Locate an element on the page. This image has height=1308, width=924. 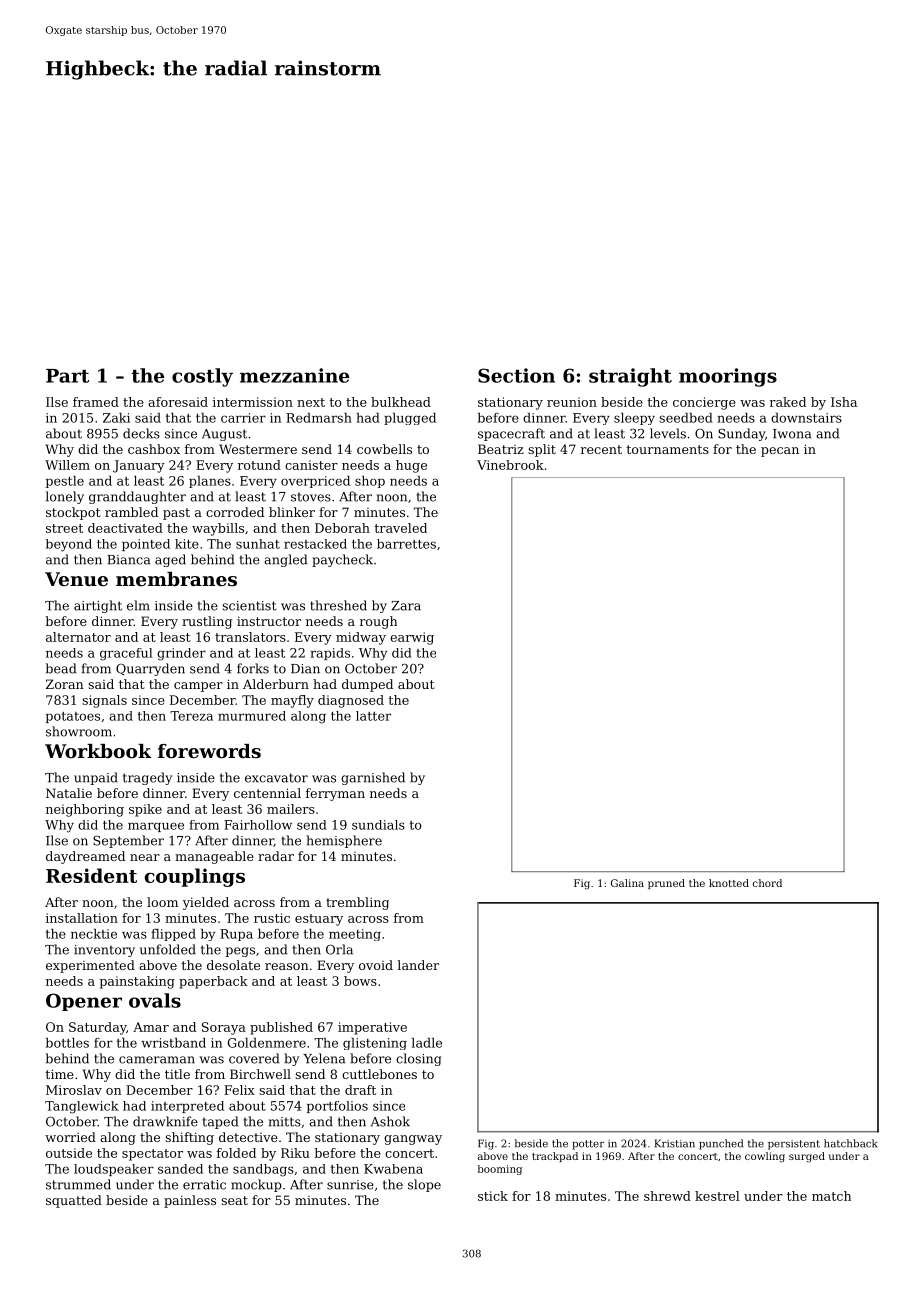
knotted is located at coordinates (729, 883).
